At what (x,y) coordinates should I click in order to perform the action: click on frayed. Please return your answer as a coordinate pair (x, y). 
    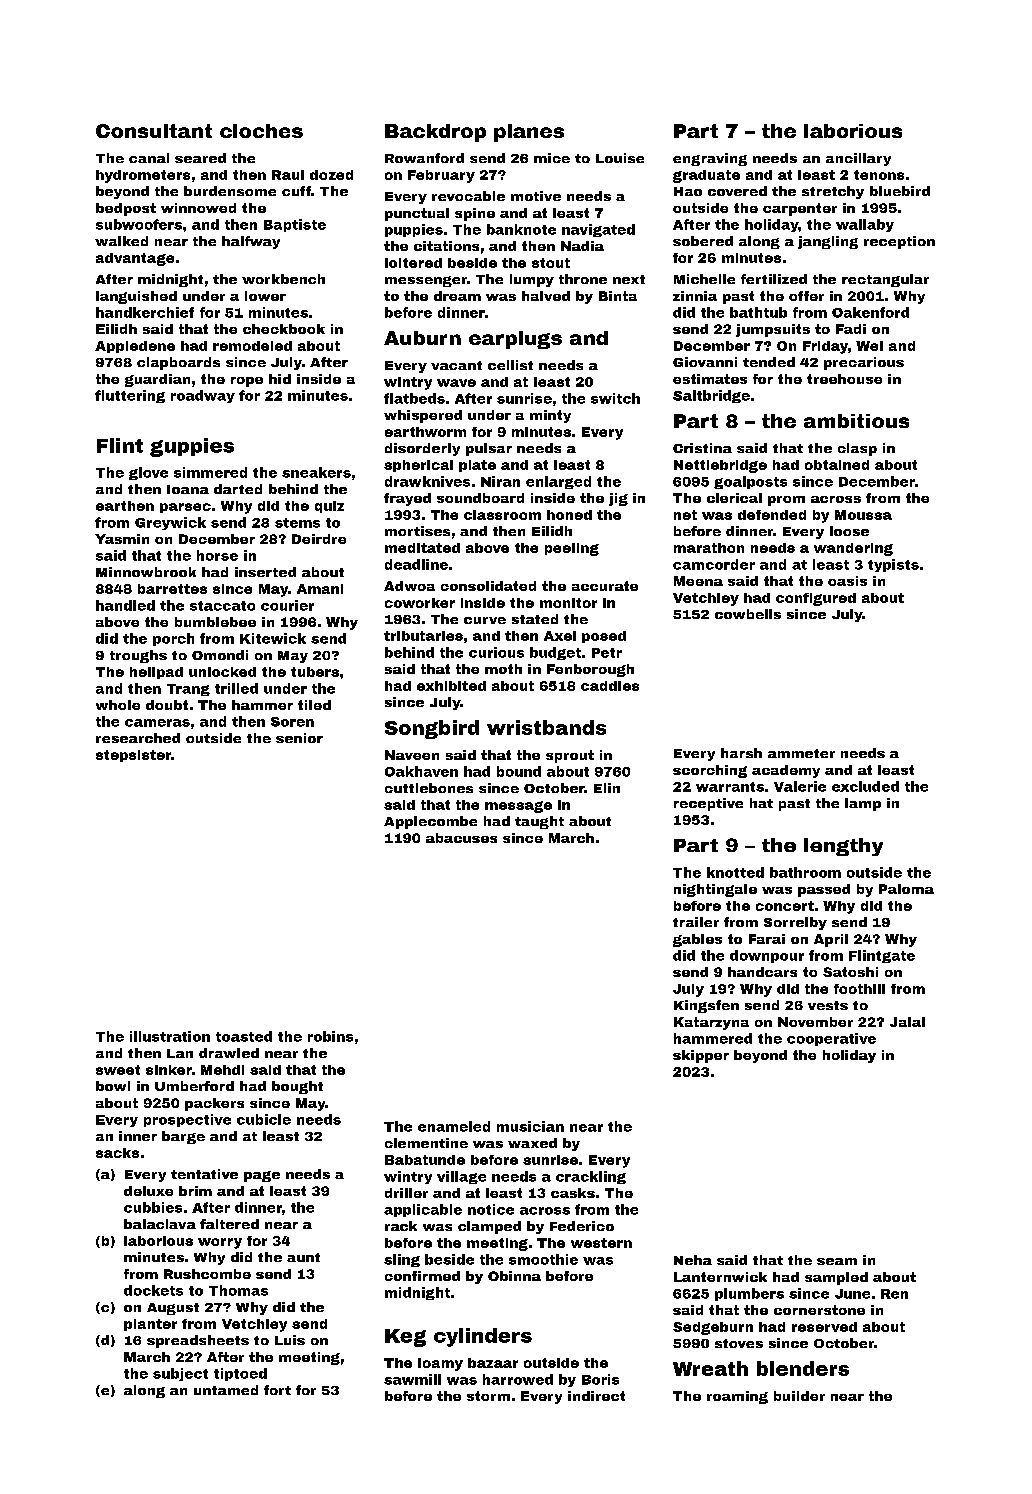
    Looking at the image, I should click on (407, 499).
